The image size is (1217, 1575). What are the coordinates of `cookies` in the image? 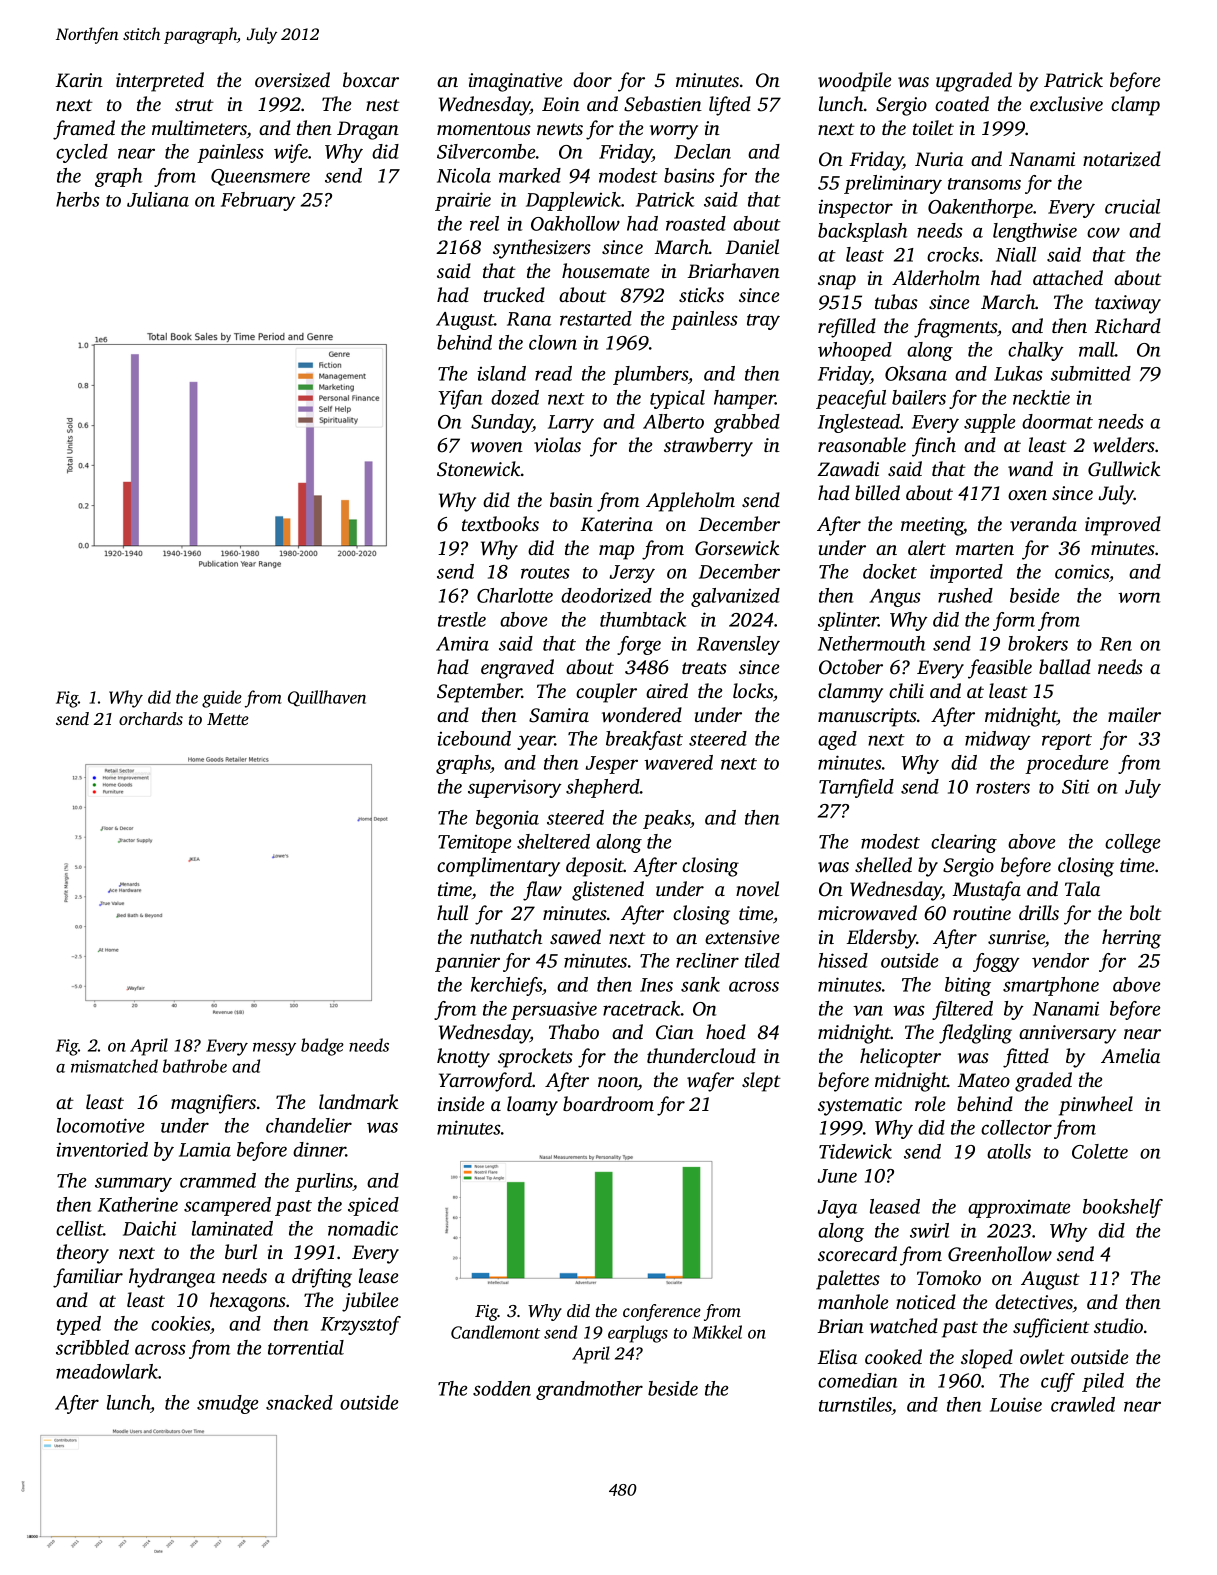 It's located at (180, 1323).
